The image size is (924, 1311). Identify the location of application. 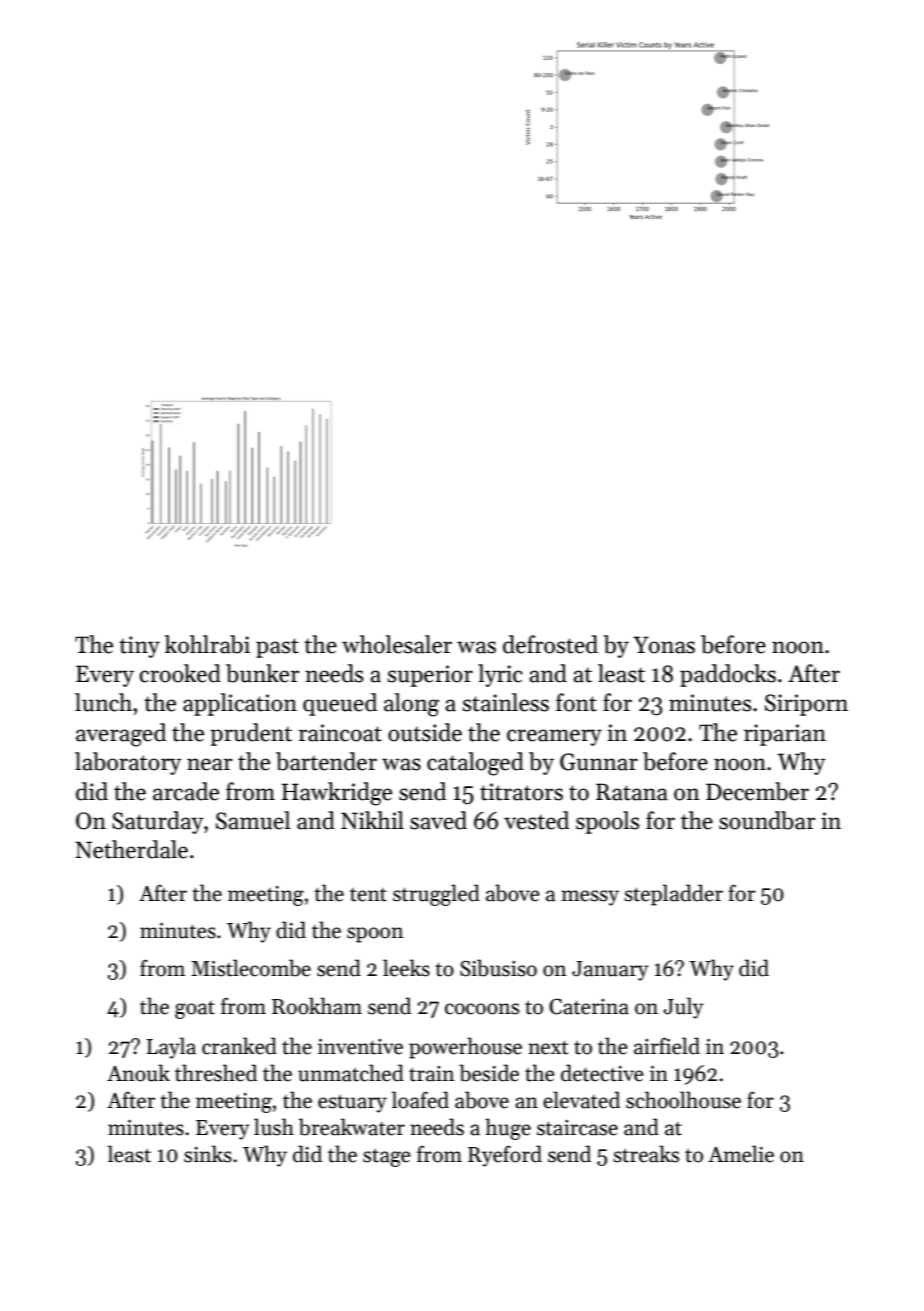
(240, 704).
